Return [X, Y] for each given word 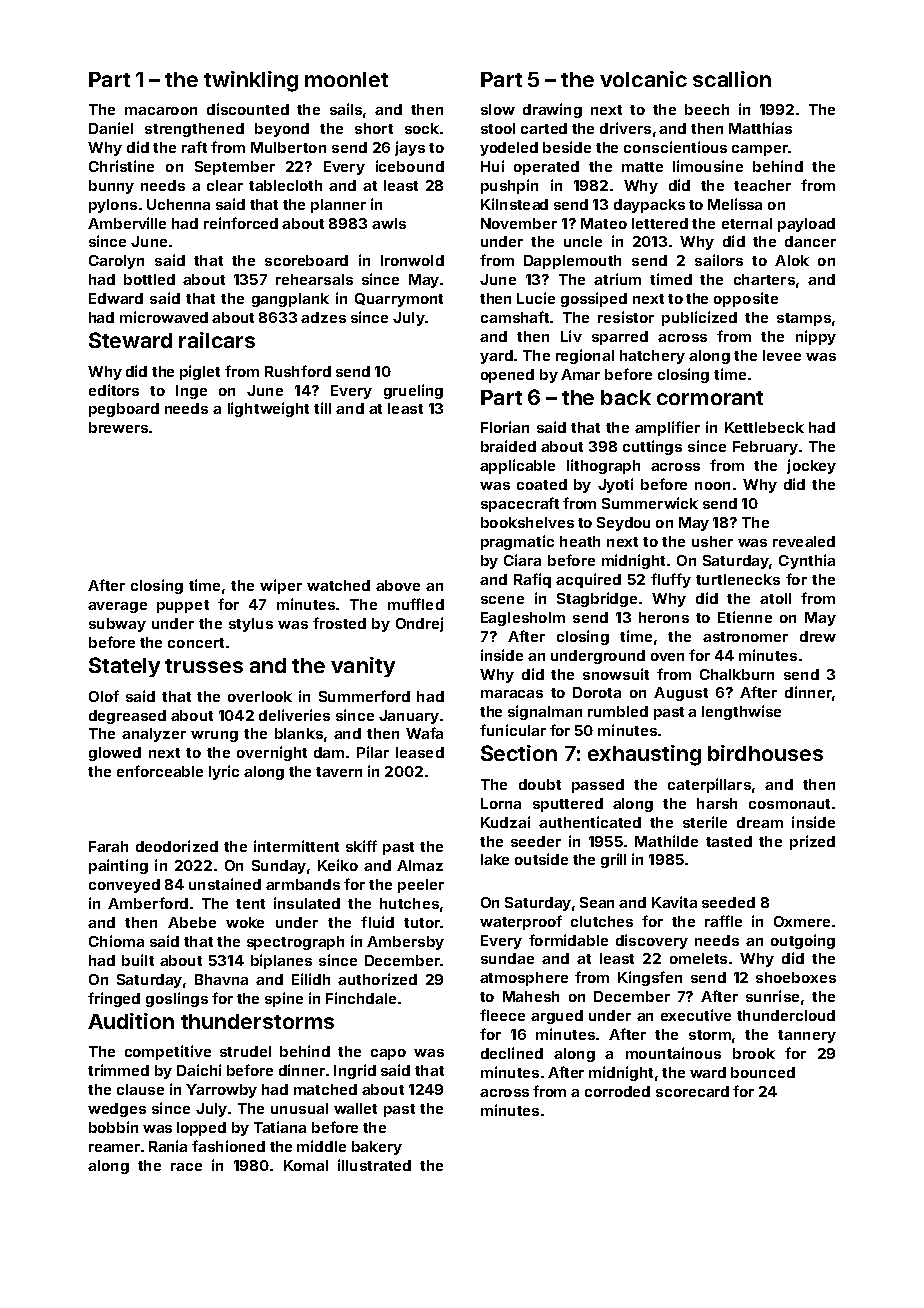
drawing [552, 110]
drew [818, 636]
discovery [652, 941]
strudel [245, 1051]
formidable [568, 940]
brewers [118, 427]
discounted [248, 109]
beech [707, 109]
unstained [225, 884]
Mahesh [531, 996]
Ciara [522, 560]
